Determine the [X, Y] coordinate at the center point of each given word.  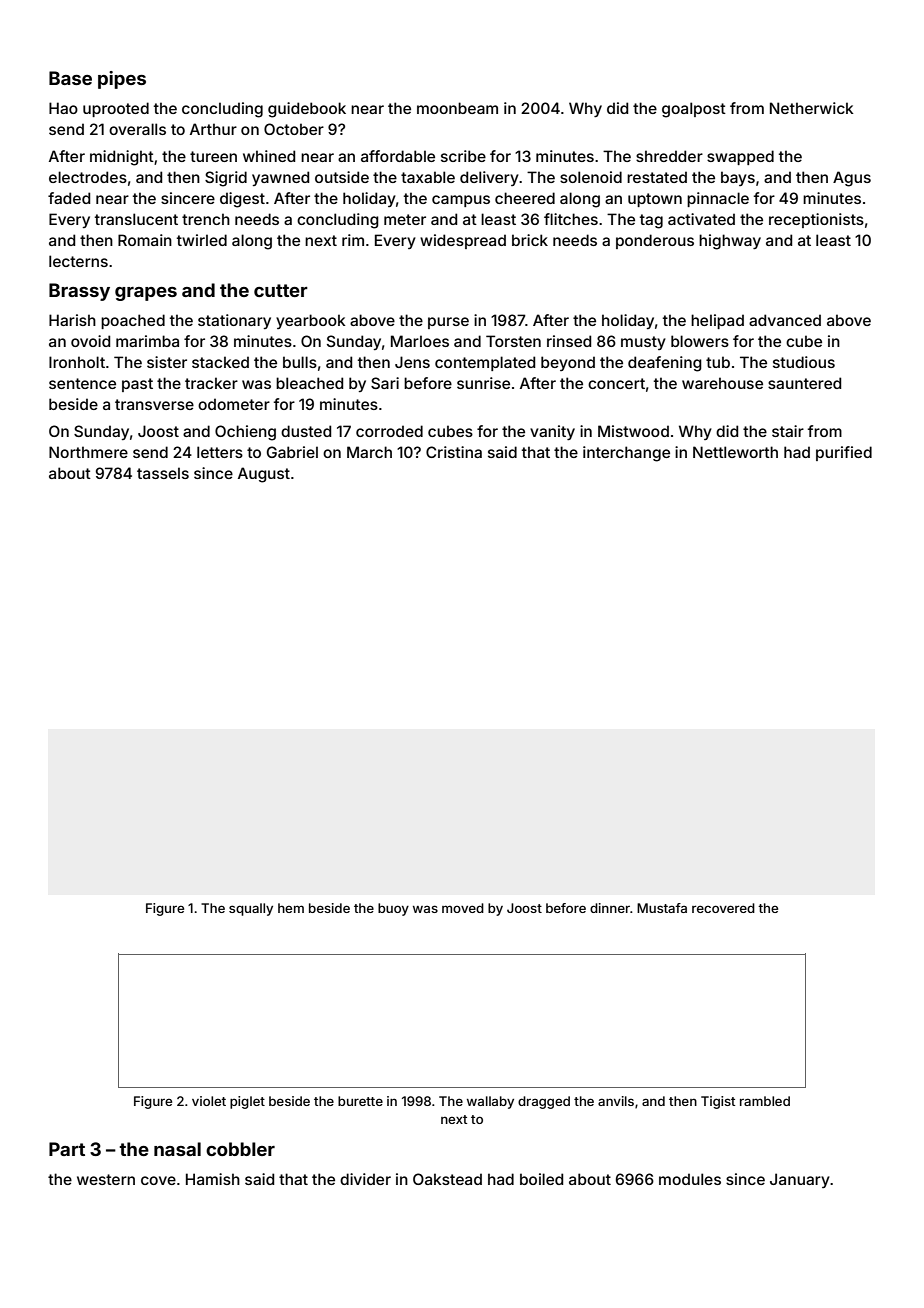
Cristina [454, 452]
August [264, 475]
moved [463, 908]
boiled [541, 1179]
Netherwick [812, 108]
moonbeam [457, 108]
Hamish [213, 1179]
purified [844, 453]
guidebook [307, 110]
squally [251, 909]
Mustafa [662, 908]
